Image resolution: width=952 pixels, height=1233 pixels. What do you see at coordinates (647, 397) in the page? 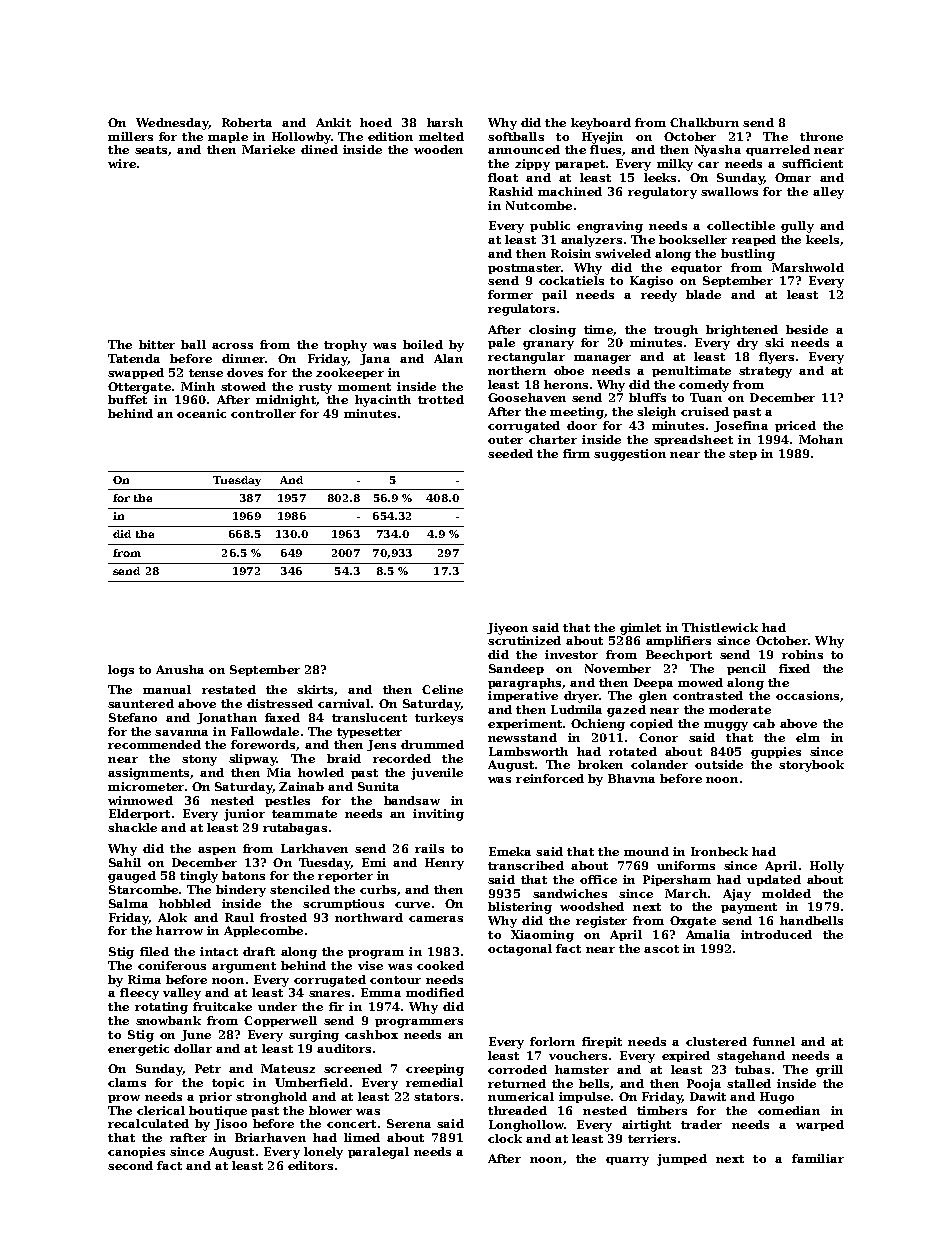
I see `bluffs` at bounding box center [647, 397].
